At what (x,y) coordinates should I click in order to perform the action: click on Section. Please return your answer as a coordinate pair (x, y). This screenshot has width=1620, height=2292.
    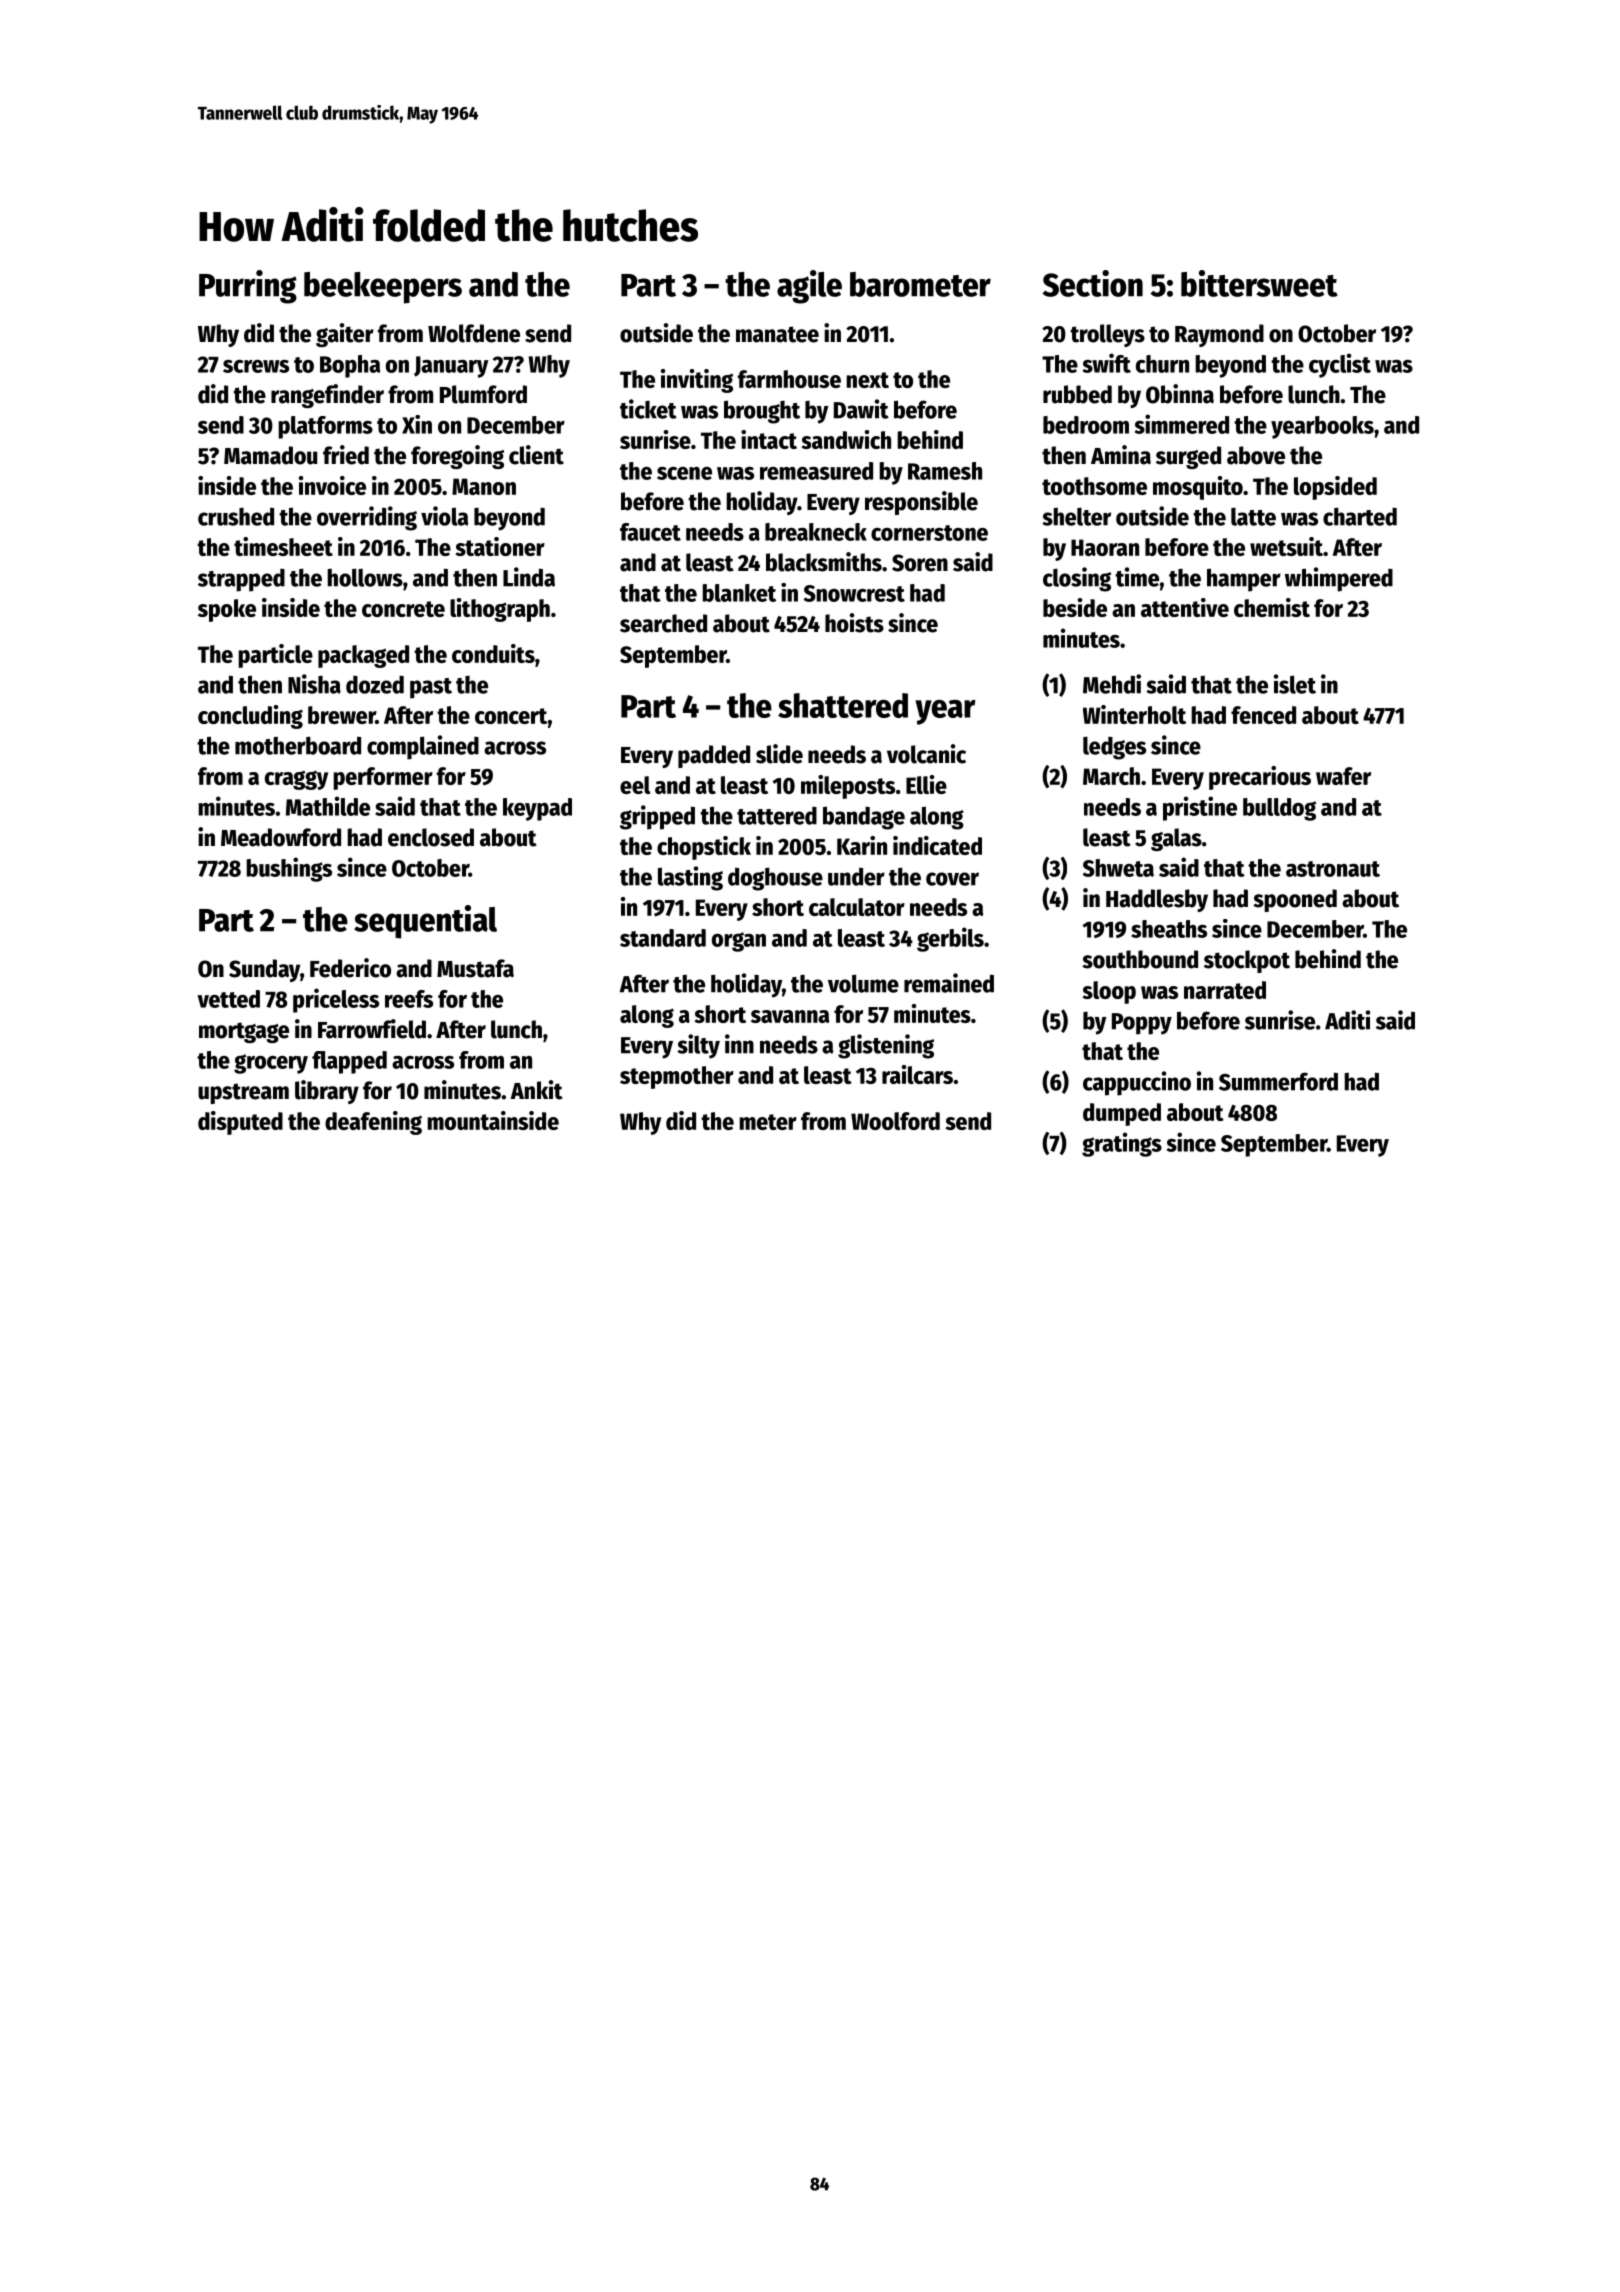
    Looking at the image, I should click on (1093, 283).
